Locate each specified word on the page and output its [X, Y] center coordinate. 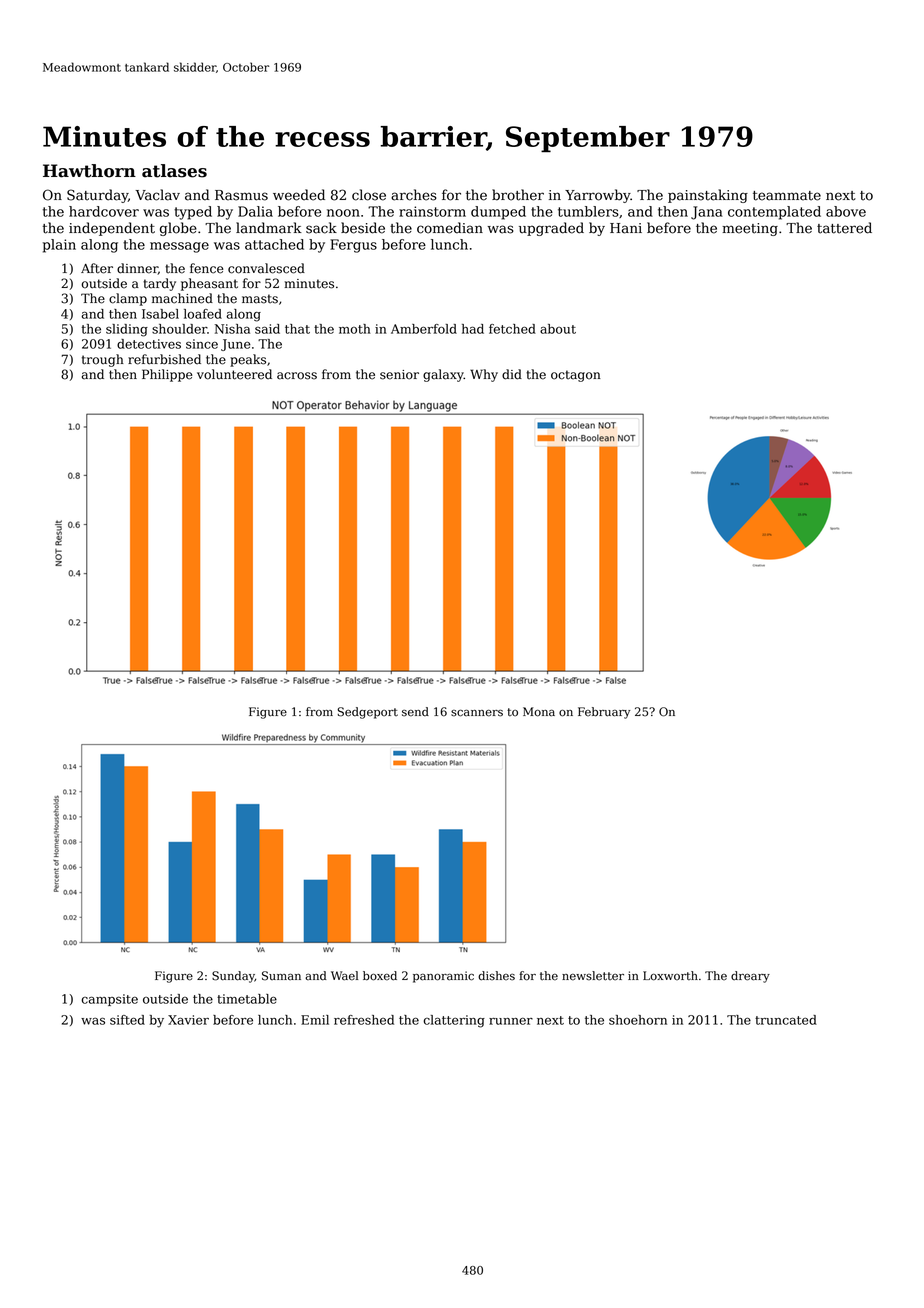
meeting [750, 229]
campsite [109, 1000]
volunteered [234, 374]
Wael [344, 976]
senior [399, 375]
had [473, 329]
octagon [576, 376]
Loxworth [670, 976]
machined [182, 298]
